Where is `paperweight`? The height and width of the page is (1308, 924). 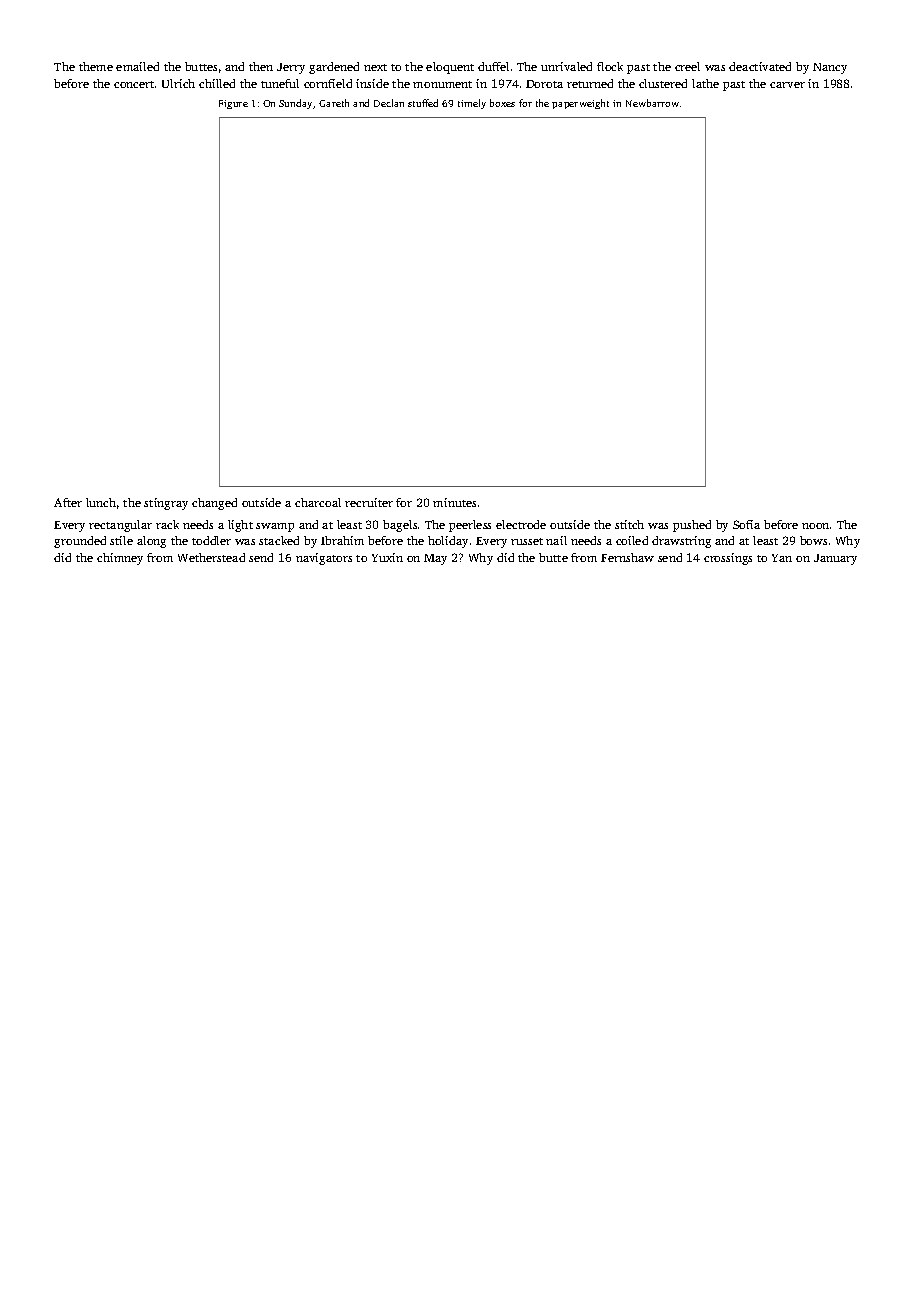 paperweight is located at coordinates (580, 104).
